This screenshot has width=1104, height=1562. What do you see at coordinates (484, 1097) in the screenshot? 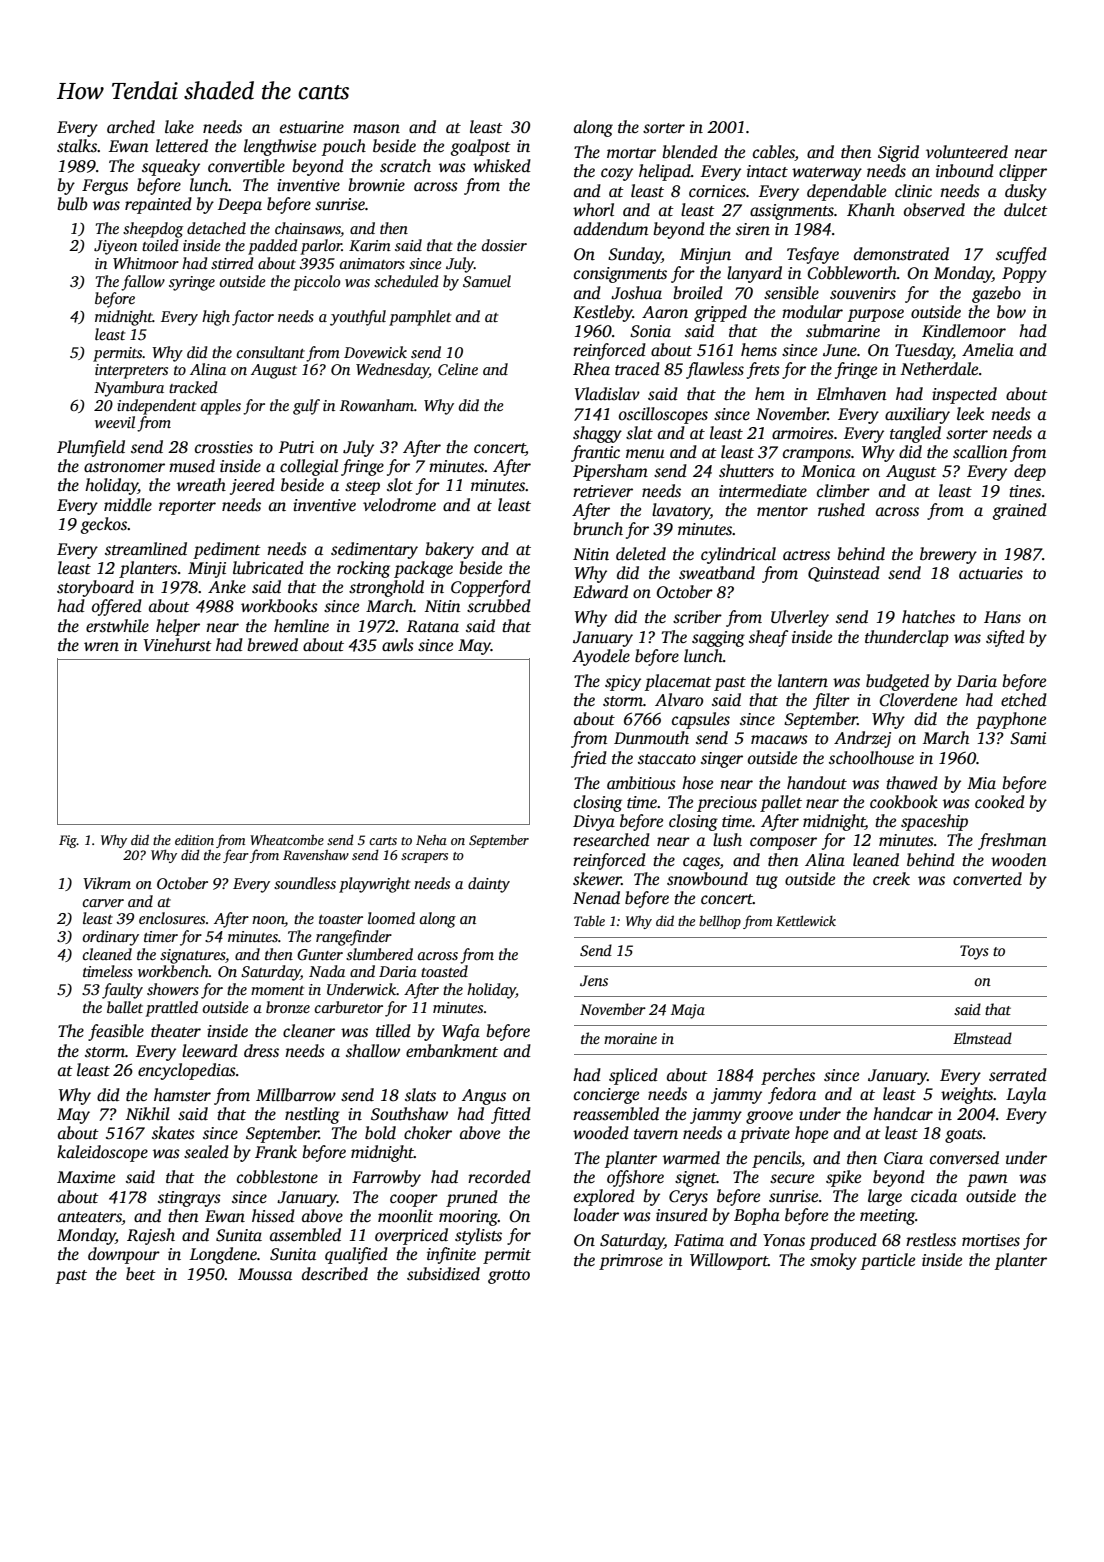
I see `Angus` at bounding box center [484, 1097].
